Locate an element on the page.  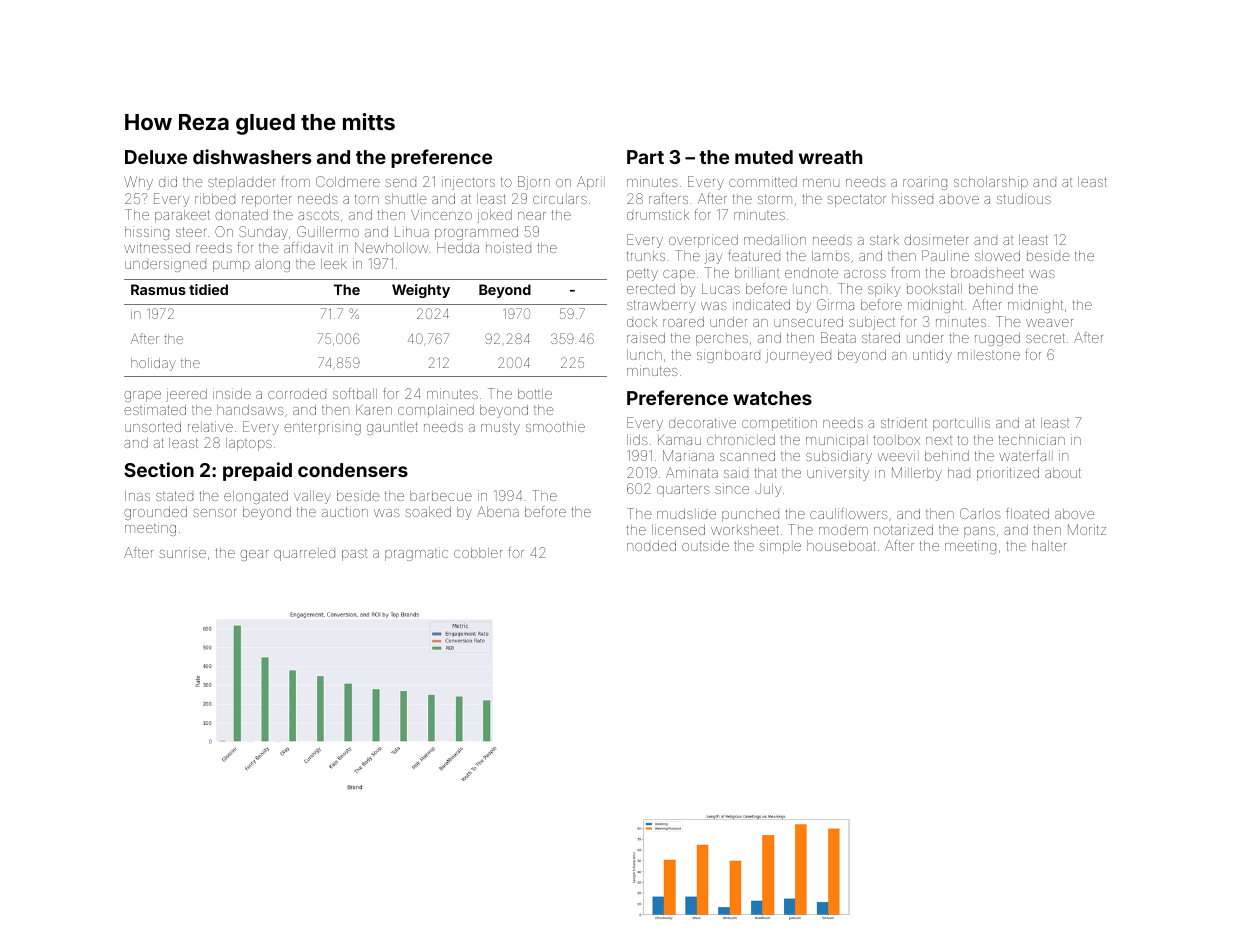
scholarship is located at coordinates (991, 183).
